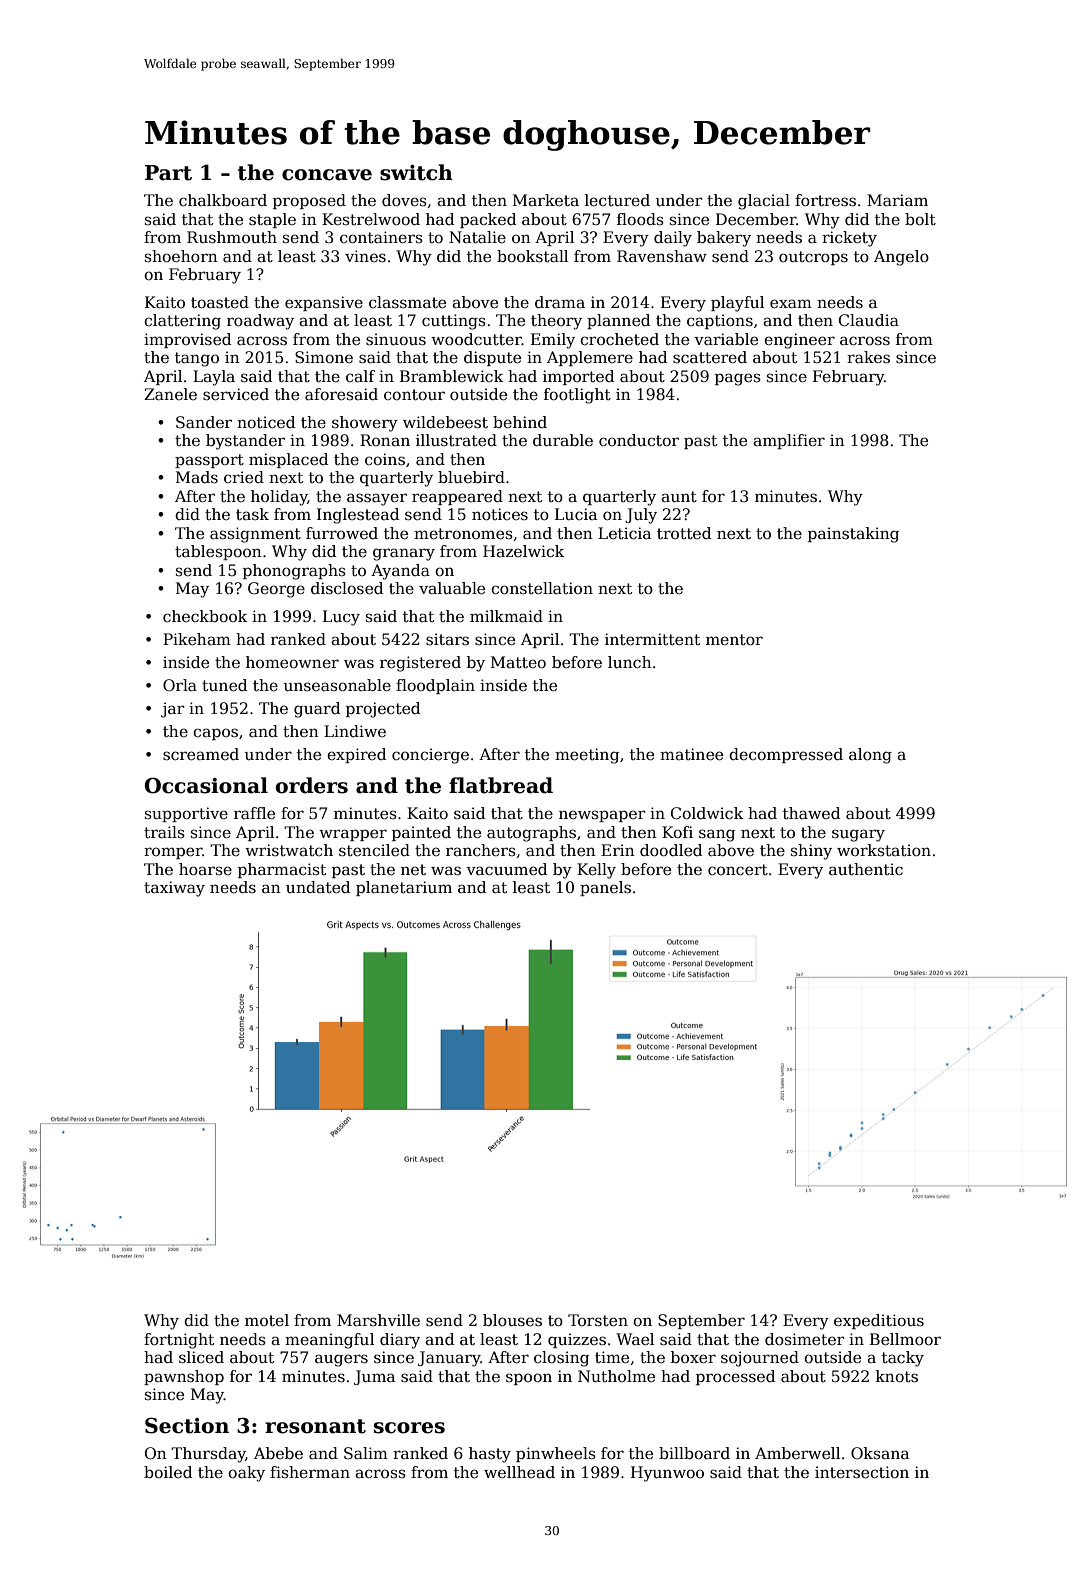  I want to click on bookstall, so click(532, 256).
